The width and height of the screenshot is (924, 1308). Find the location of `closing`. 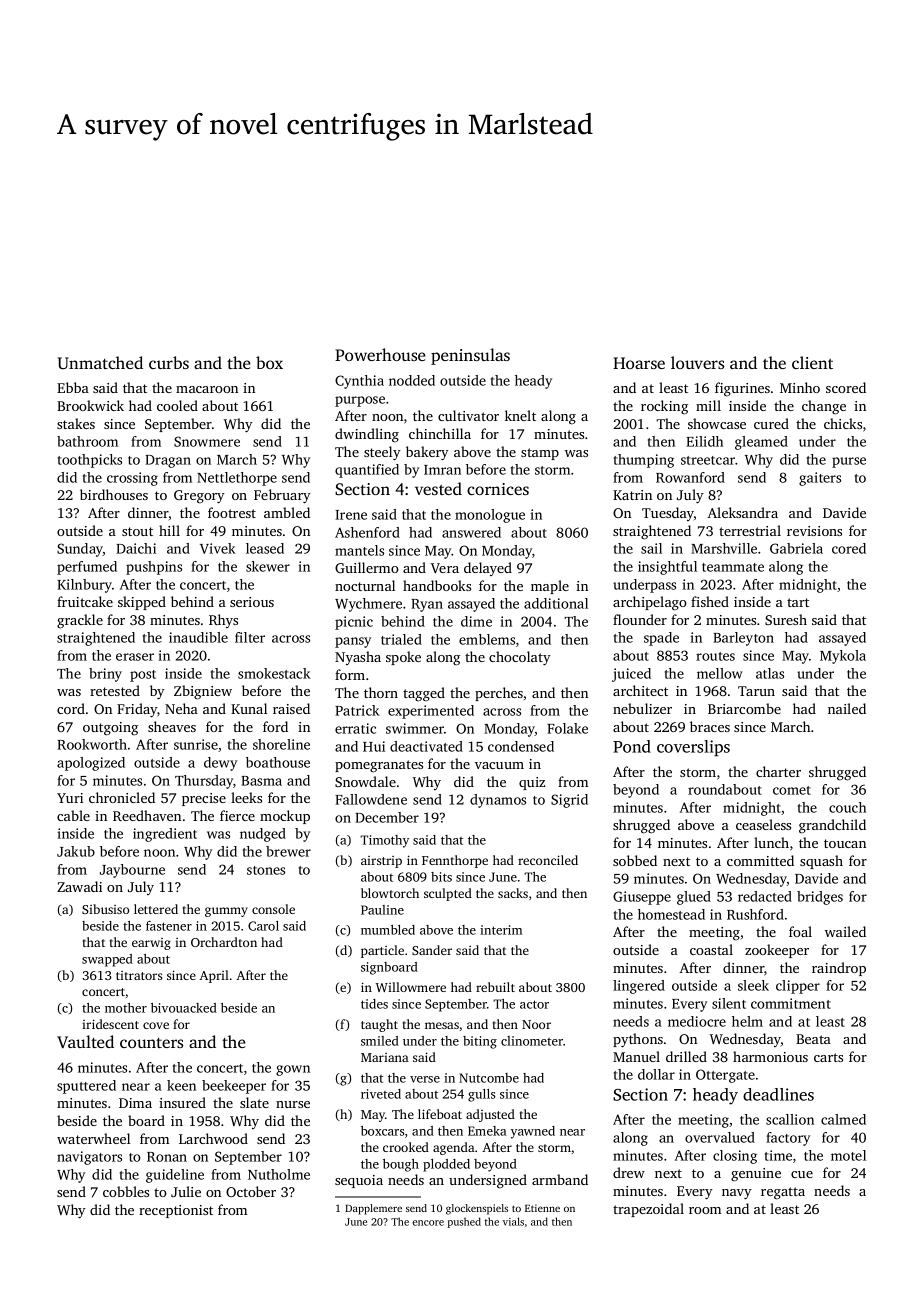

closing is located at coordinates (735, 1157).
